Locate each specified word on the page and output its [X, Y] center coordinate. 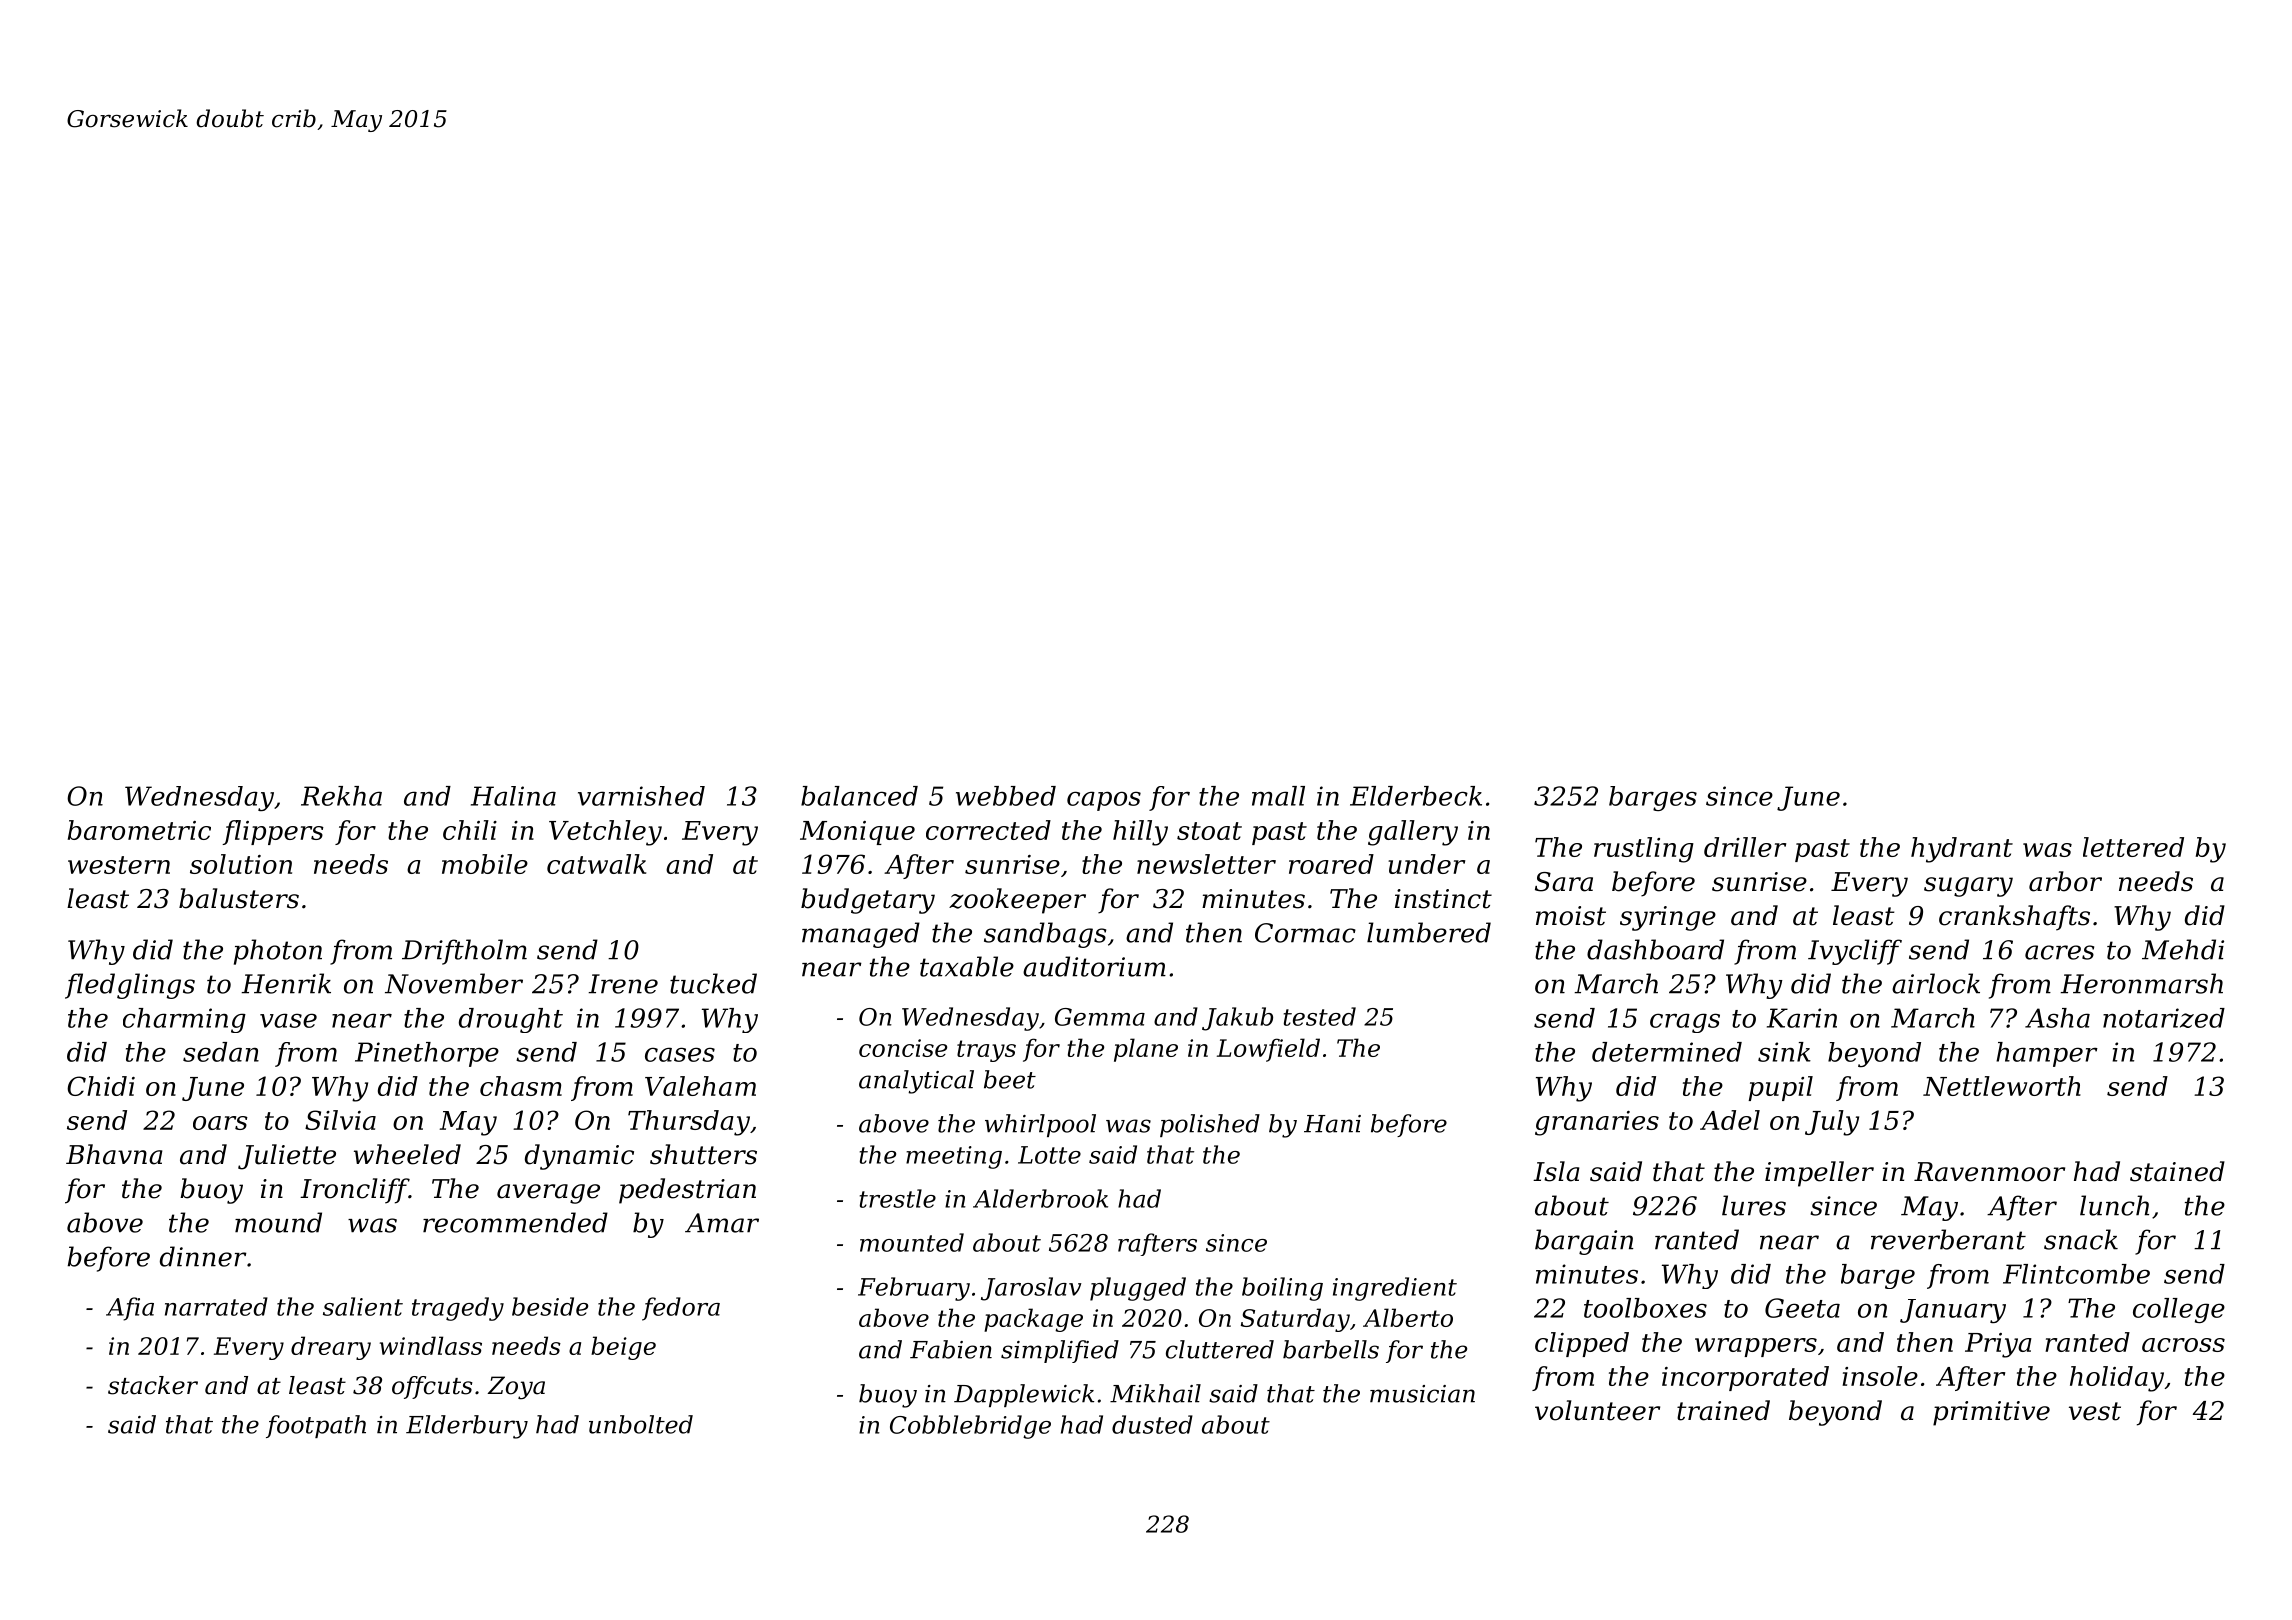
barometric [139, 830]
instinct [1443, 899]
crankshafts [2014, 918]
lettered [2133, 847]
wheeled [407, 1154]
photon [278, 952]
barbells [1331, 1349]
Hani [1332, 1124]
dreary [331, 1348]
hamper [2047, 1054]
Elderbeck [1416, 796]
